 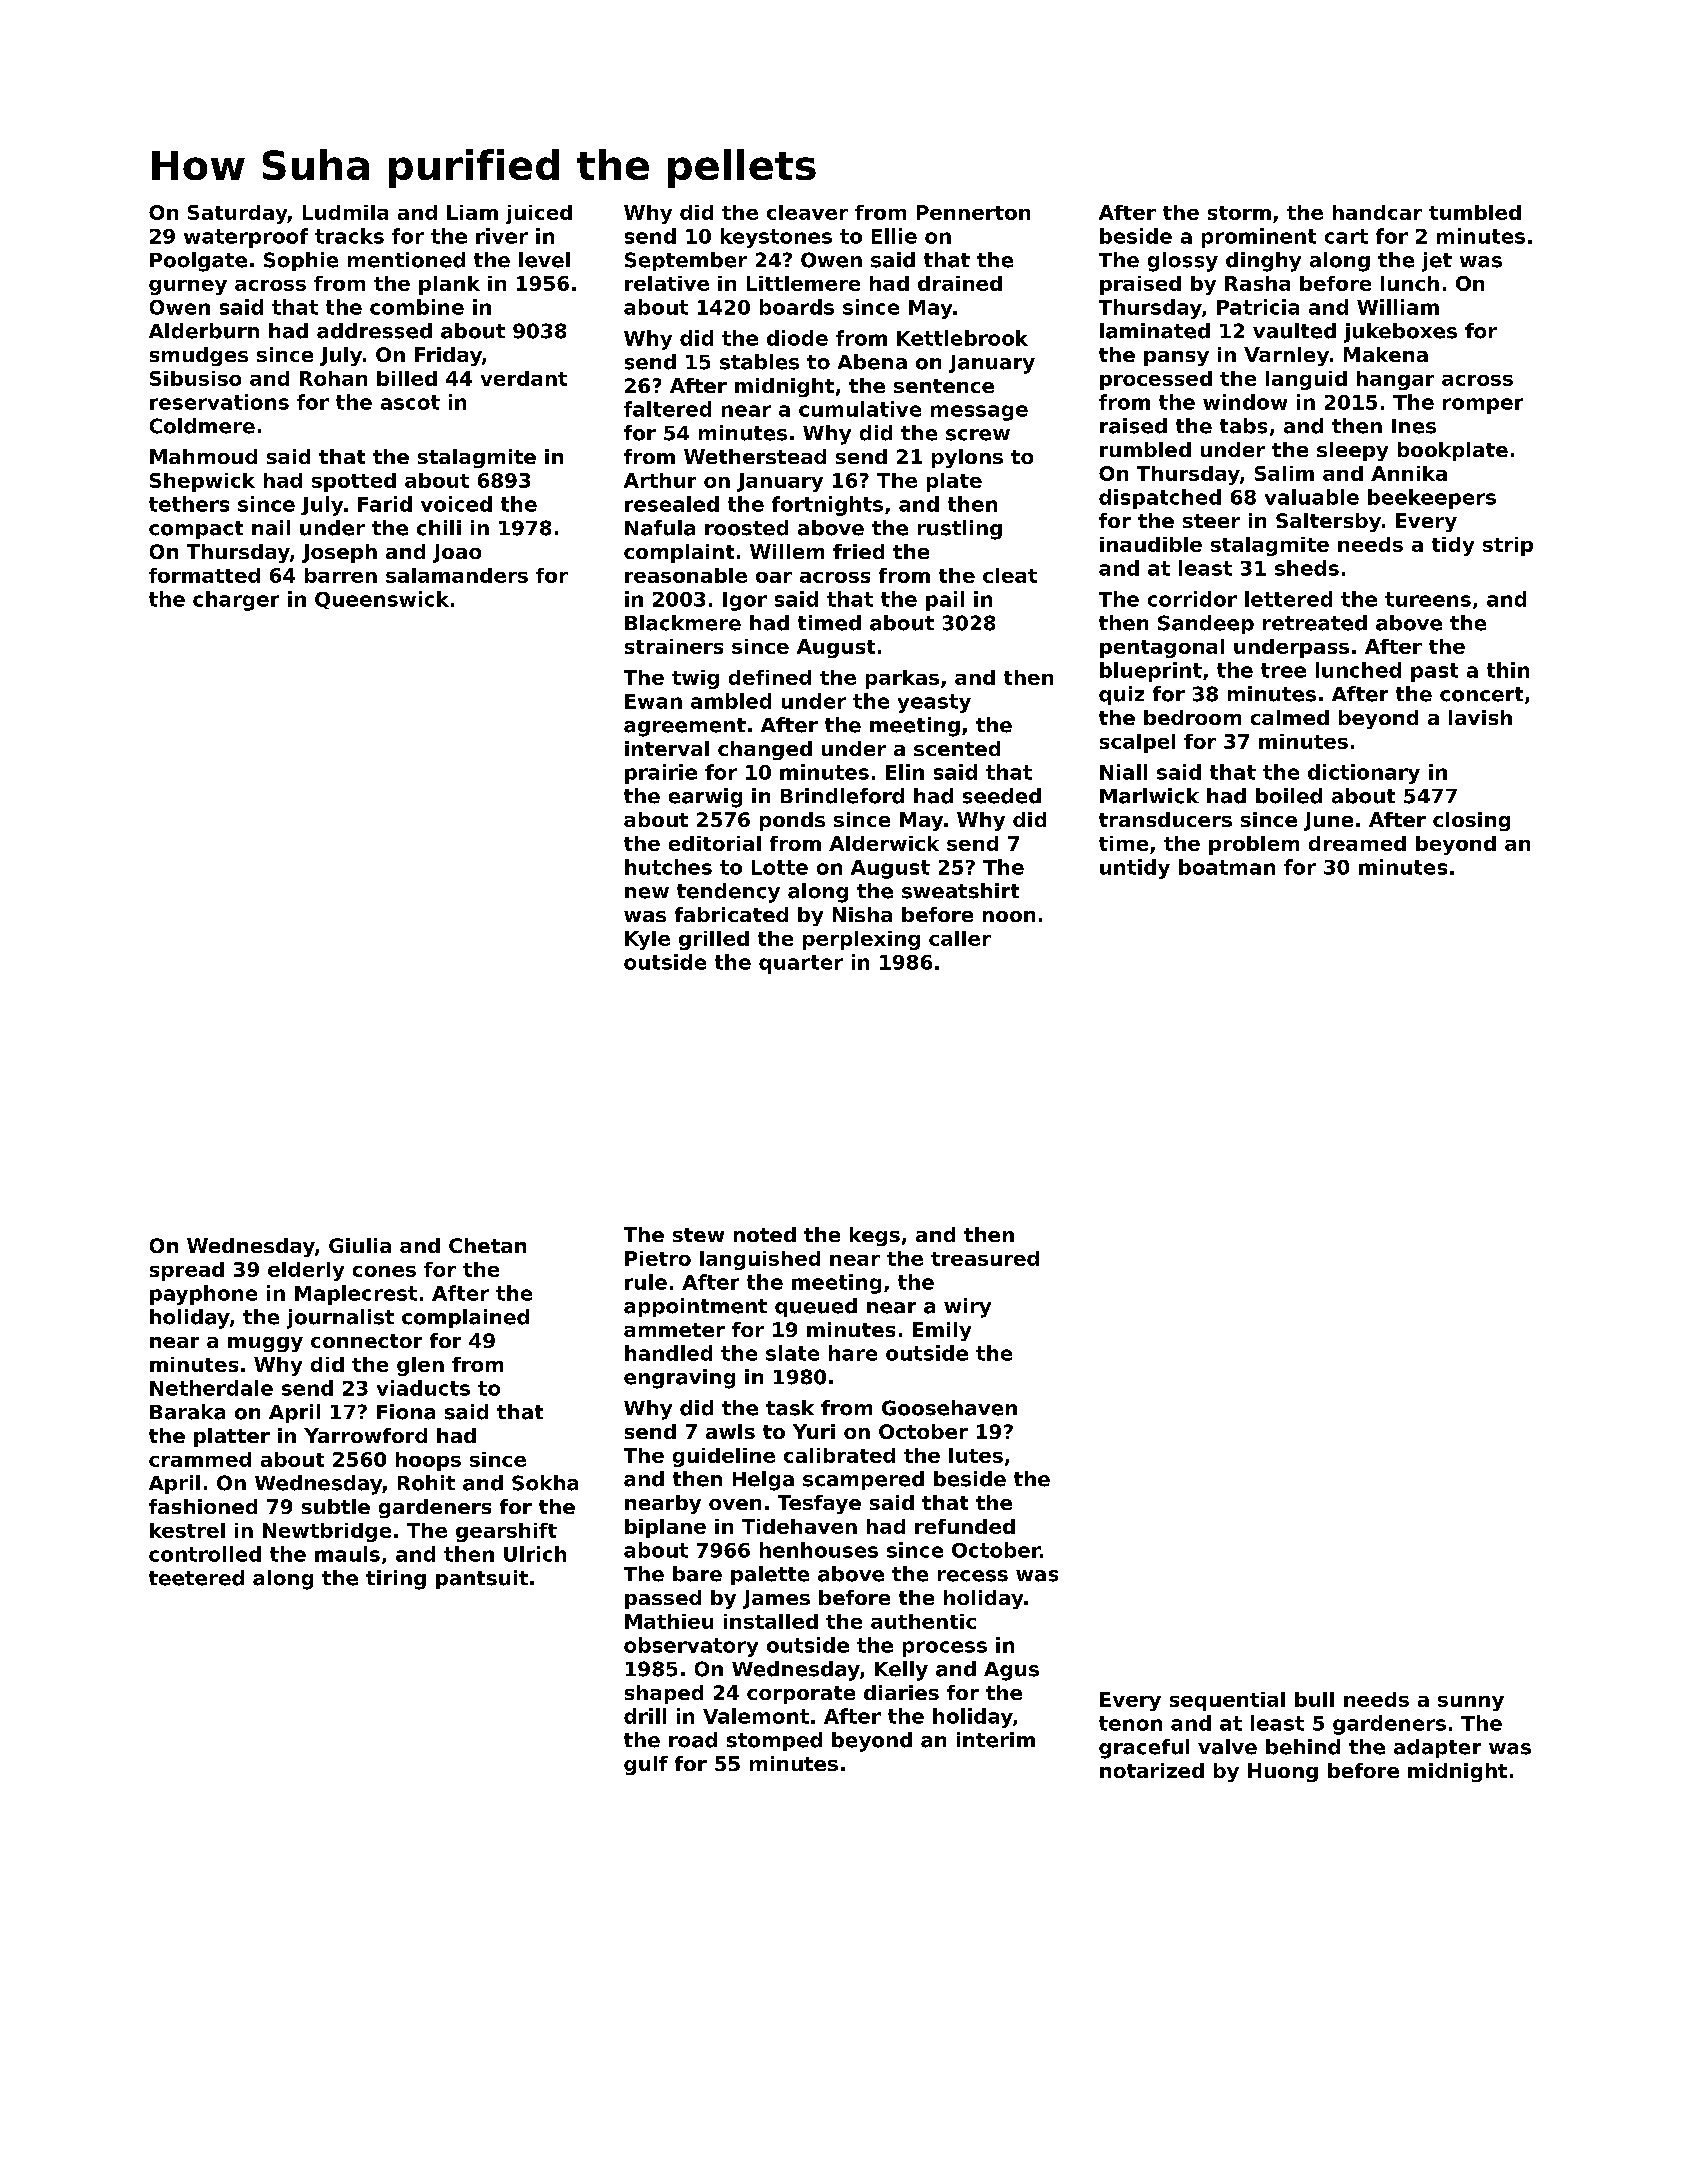 What do you see at coordinates (774, 1741) in the document?
I see `stomped` at bounding box center [774, 1741].
